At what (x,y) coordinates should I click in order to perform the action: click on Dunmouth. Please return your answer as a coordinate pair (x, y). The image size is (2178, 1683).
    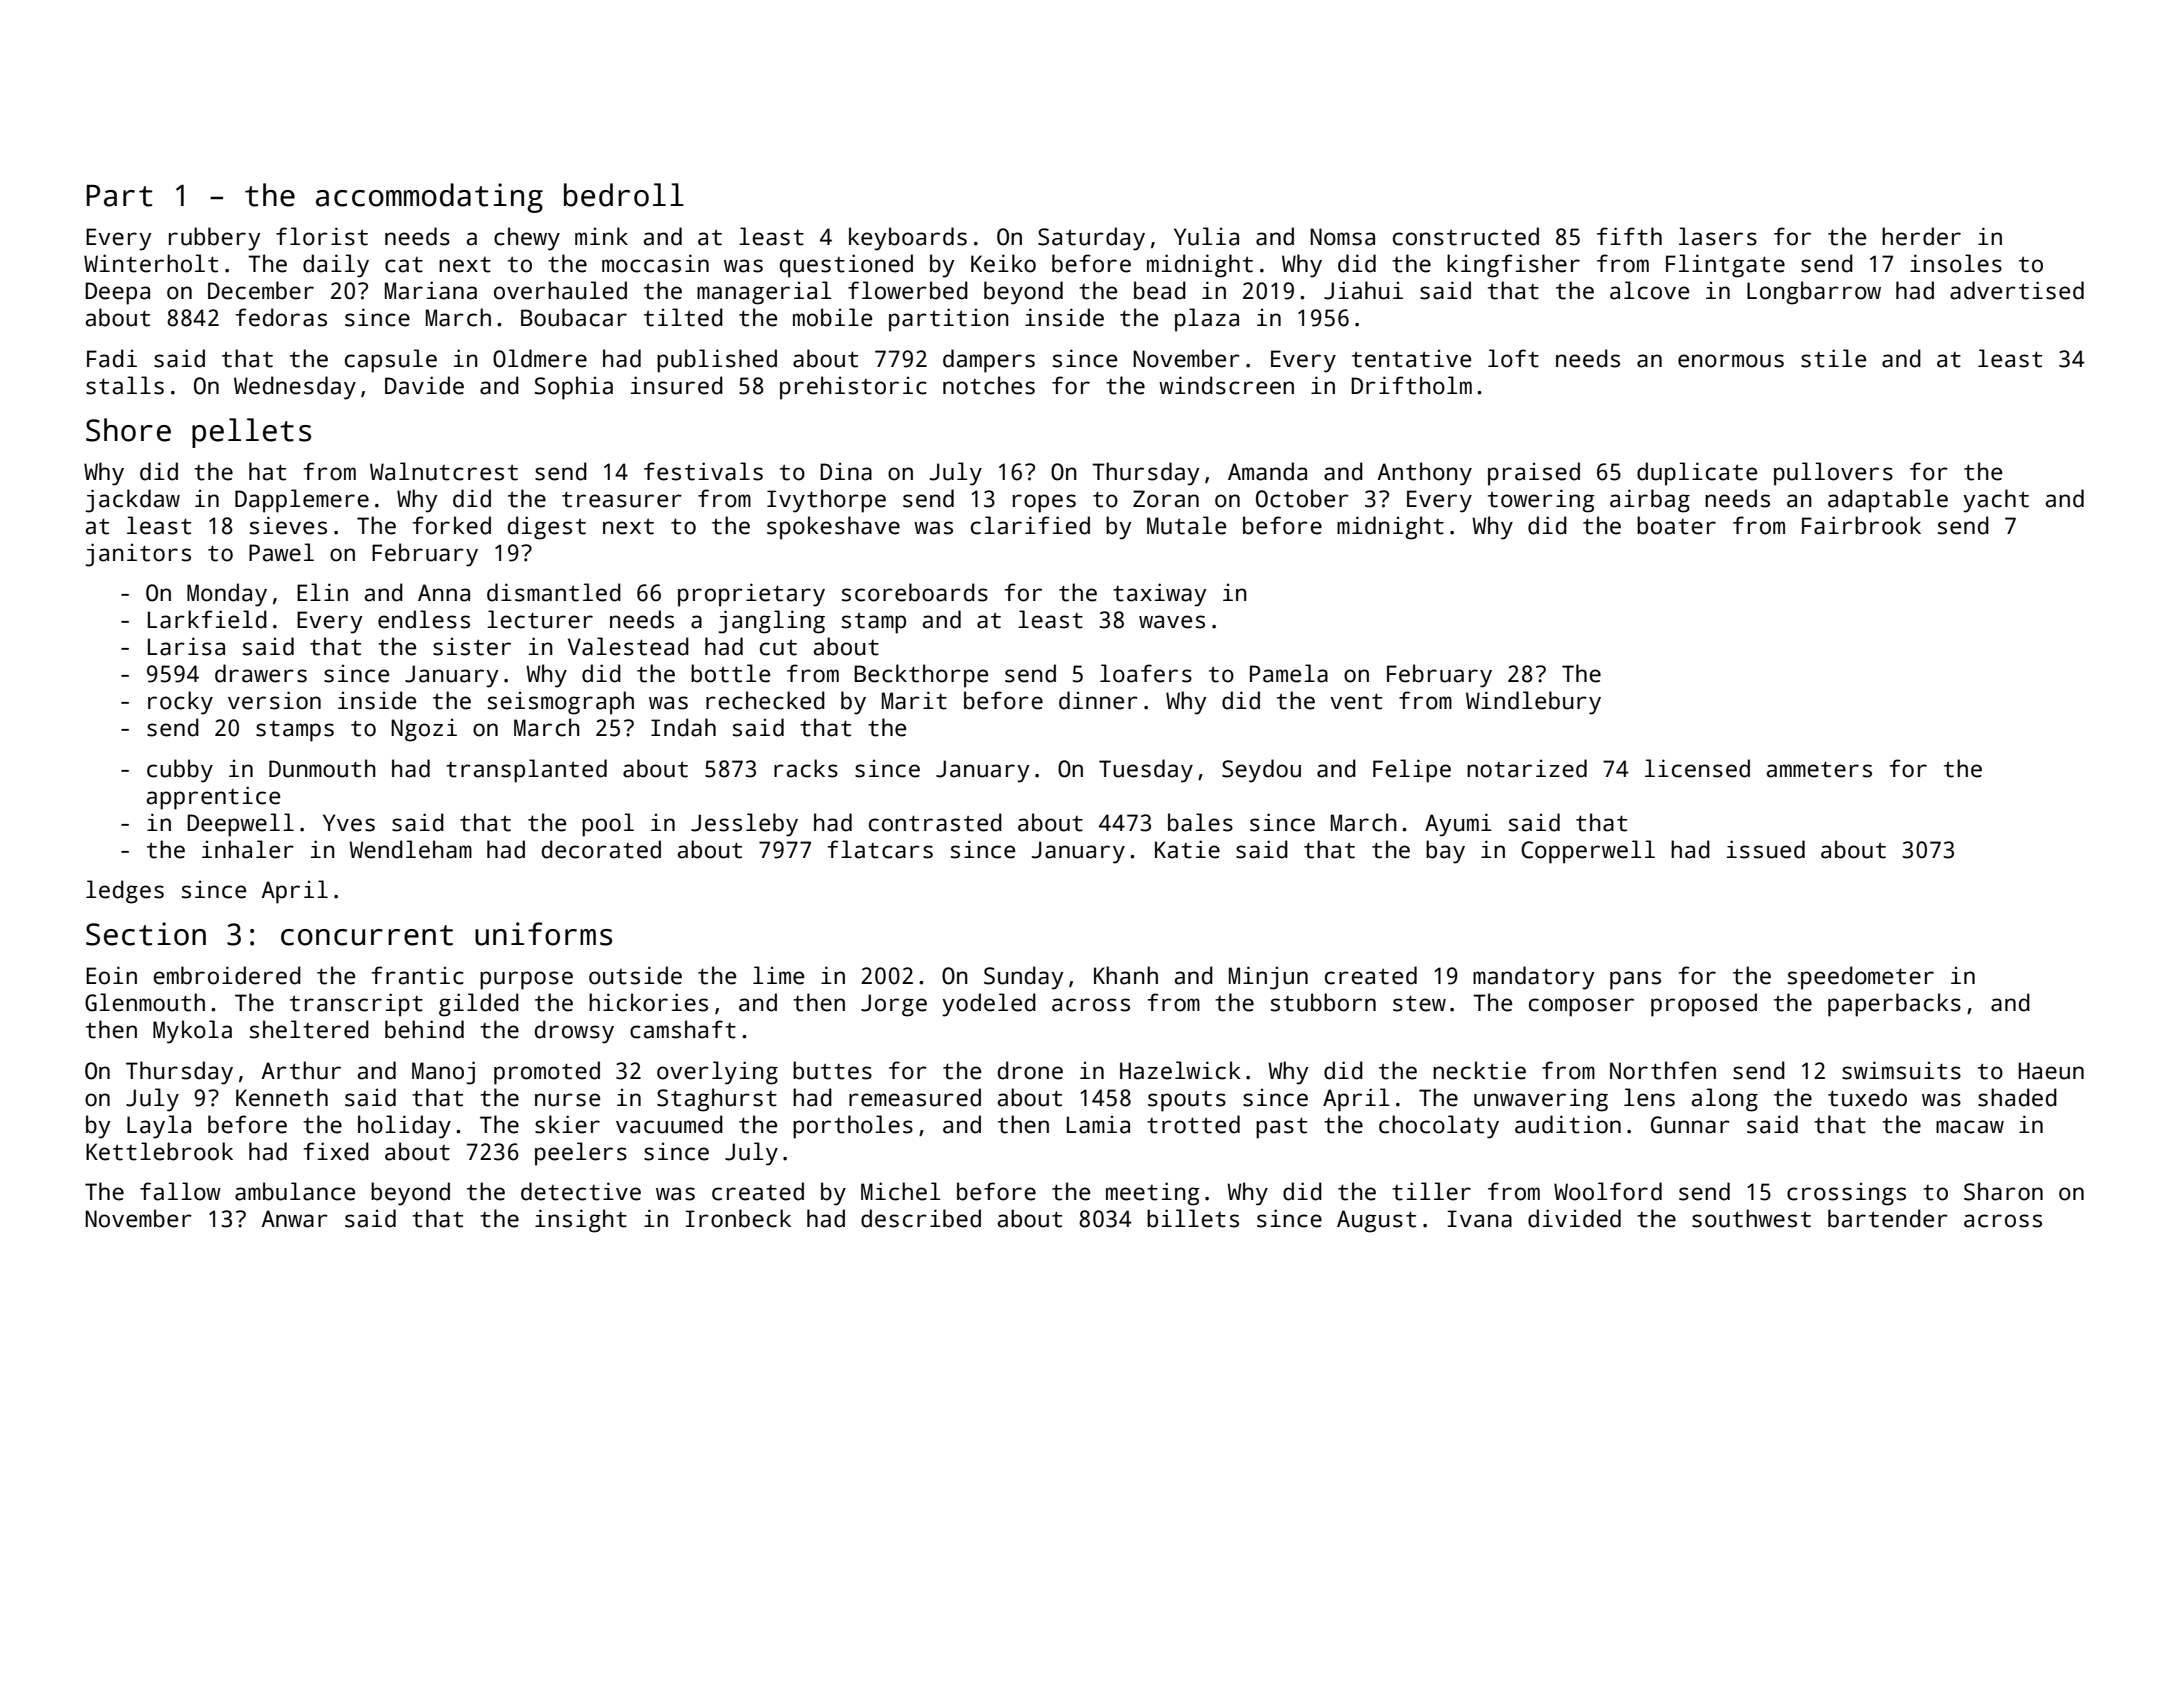
    Looking at the image, I should click on (322, 768).
